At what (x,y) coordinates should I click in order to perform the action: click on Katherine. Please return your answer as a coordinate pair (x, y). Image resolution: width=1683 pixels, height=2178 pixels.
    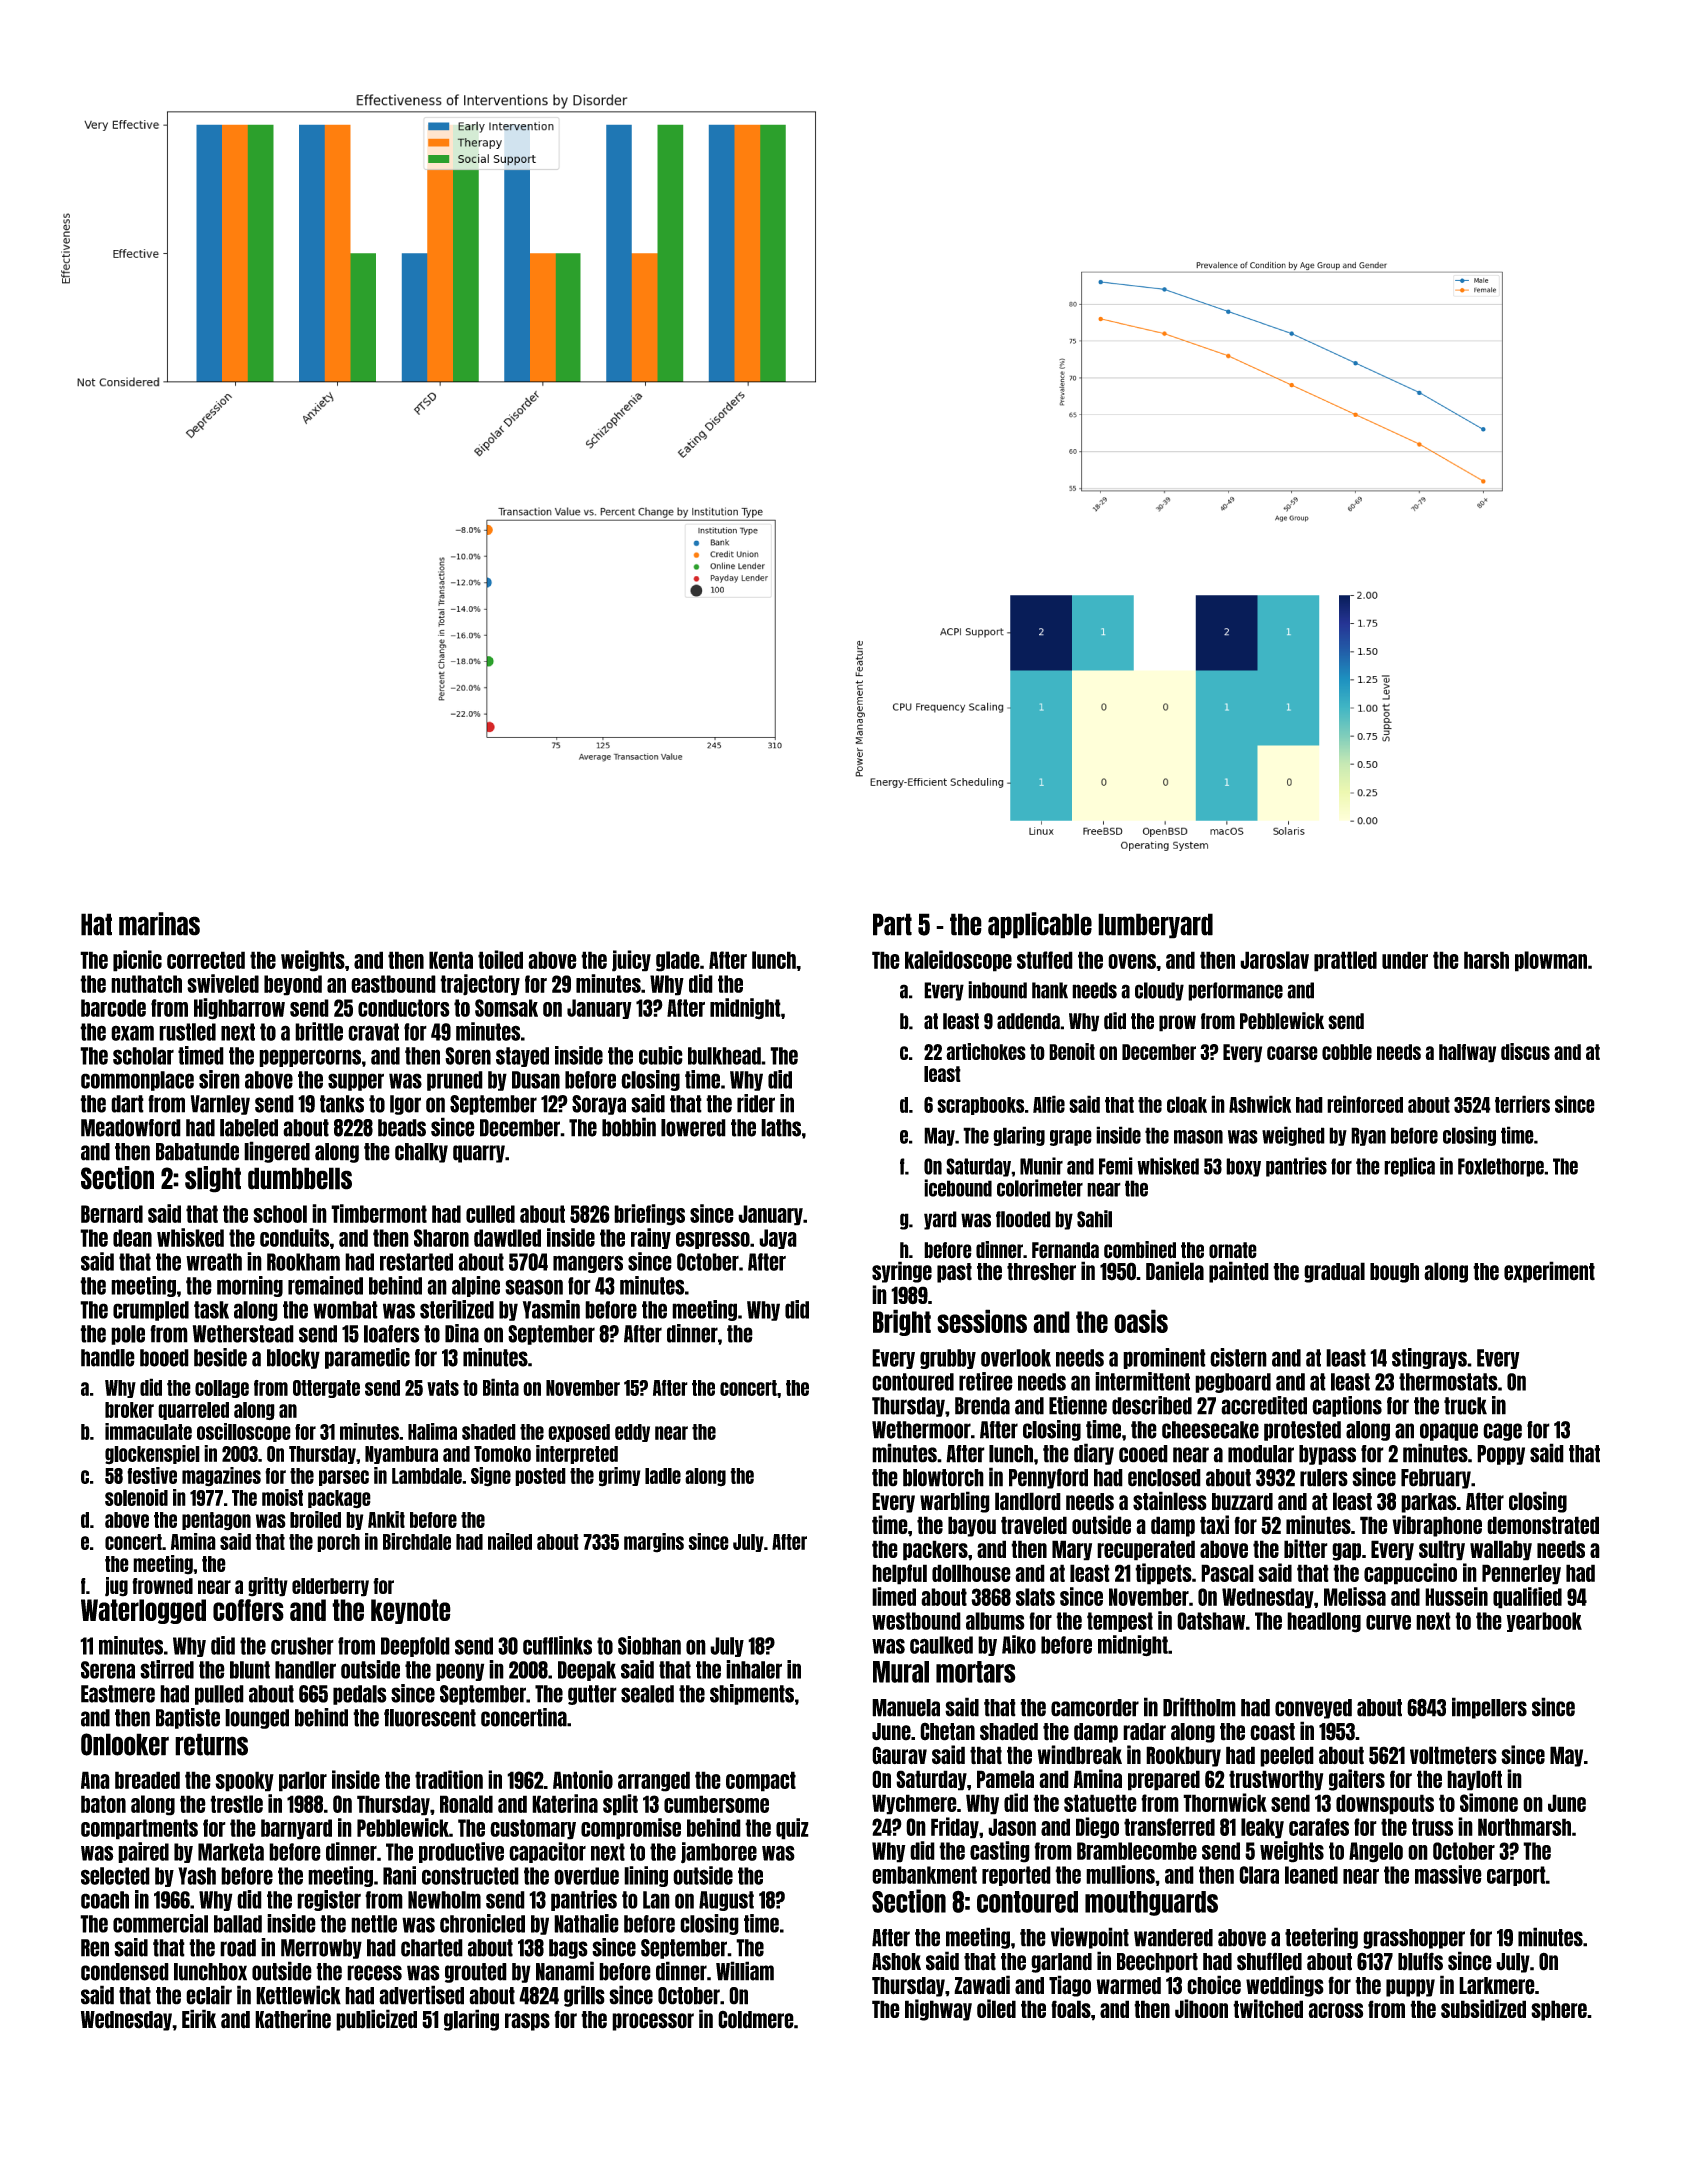
    Looking at the image, I should click on (293, 2019).
